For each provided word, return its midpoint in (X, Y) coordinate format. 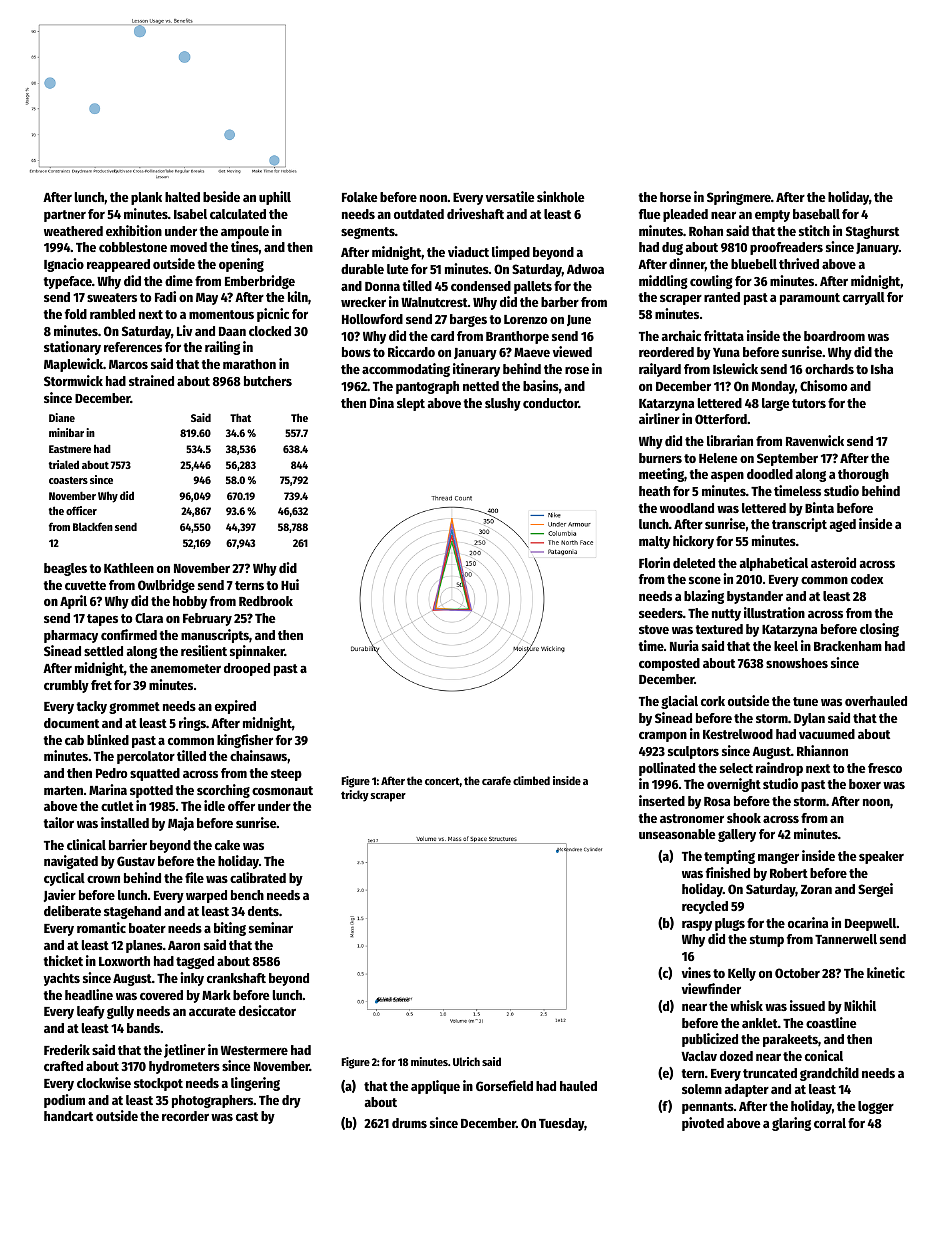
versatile (510, 196)
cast (247, 1116)
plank (146, 198)
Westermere (254, 1050)
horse (675, 197)
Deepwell (871, 924)
